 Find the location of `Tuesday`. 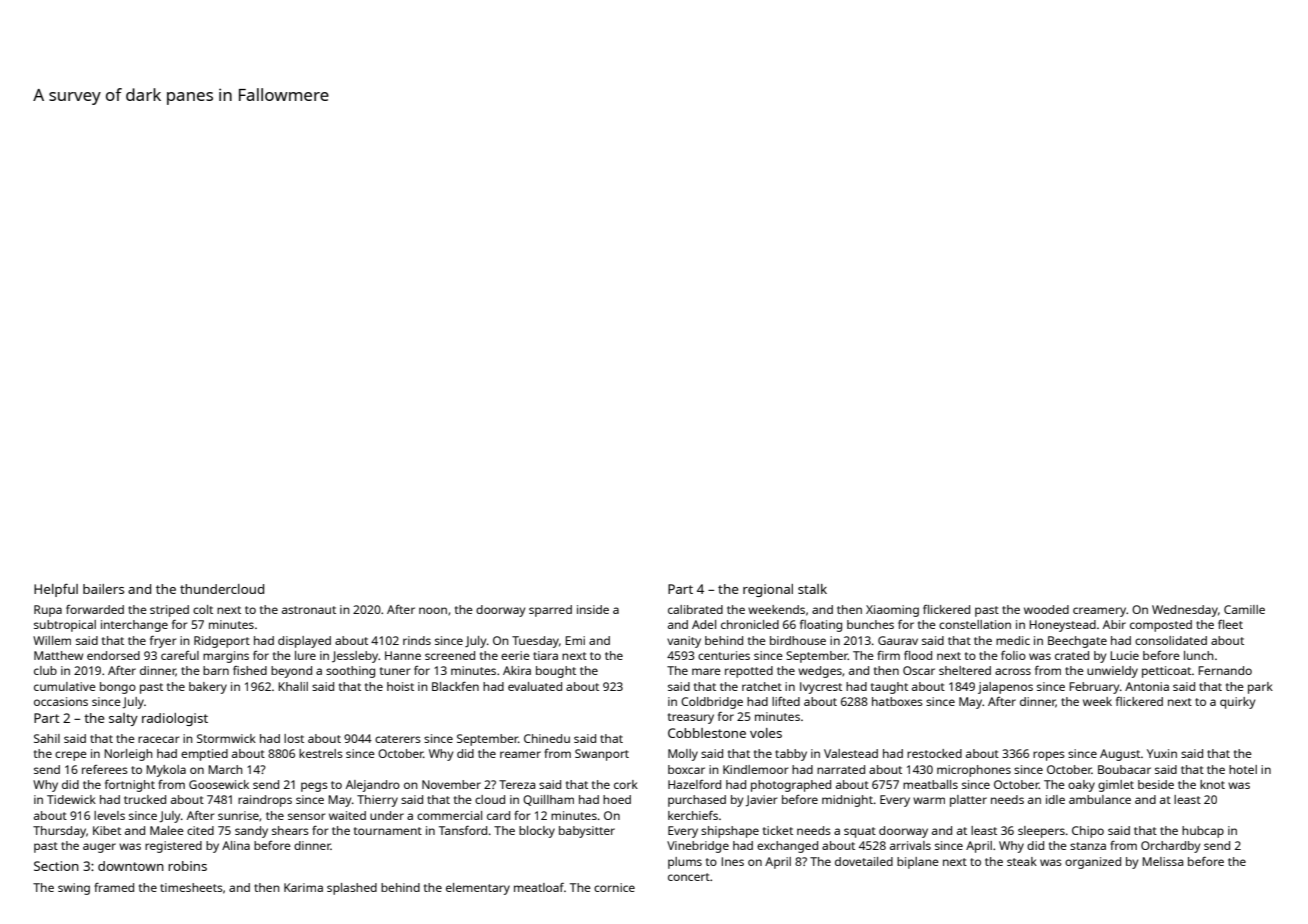

Tuesday is located at coordinates (535, 642).
